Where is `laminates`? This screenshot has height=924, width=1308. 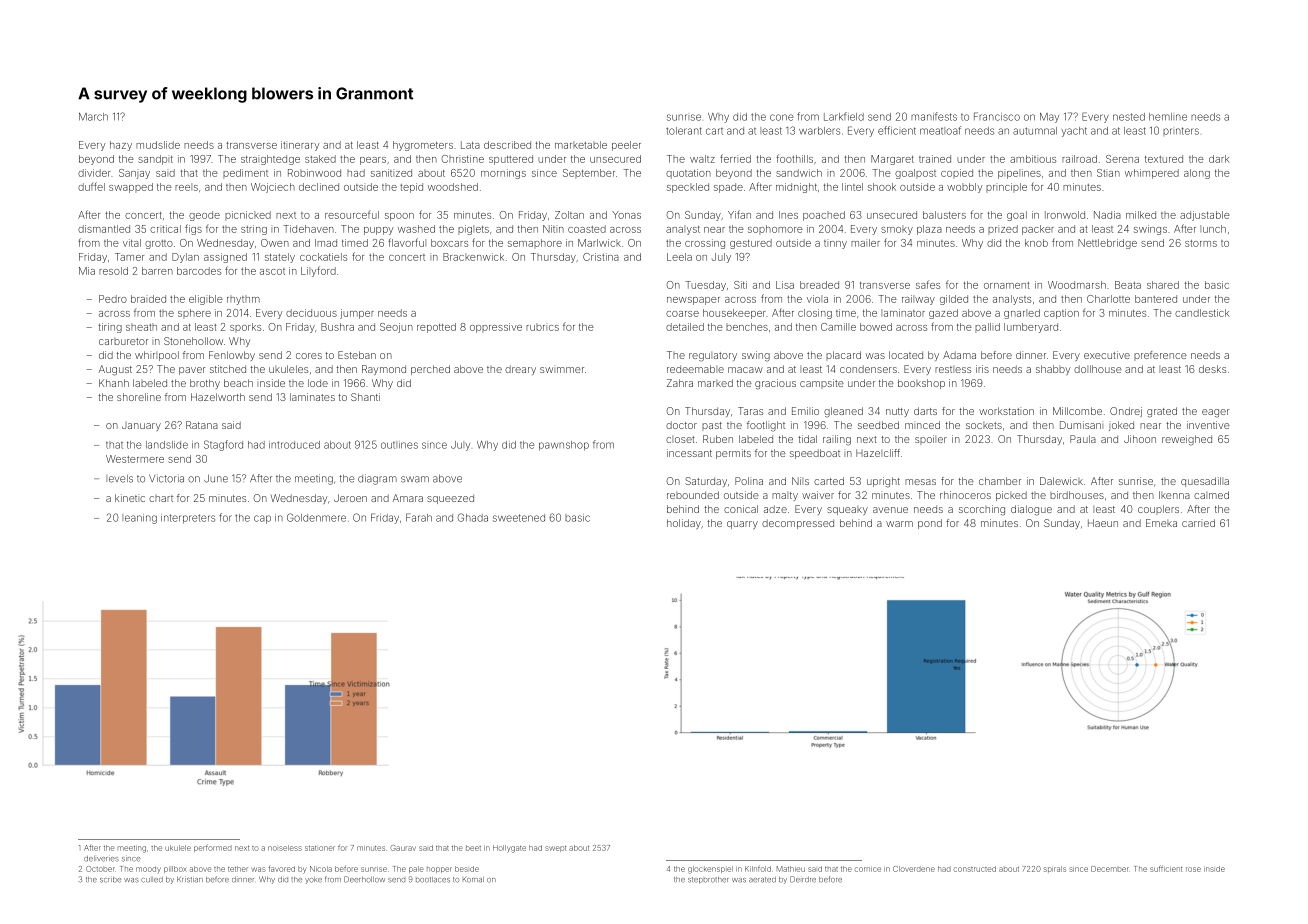
laminates is located at coordinates (312, 397).
